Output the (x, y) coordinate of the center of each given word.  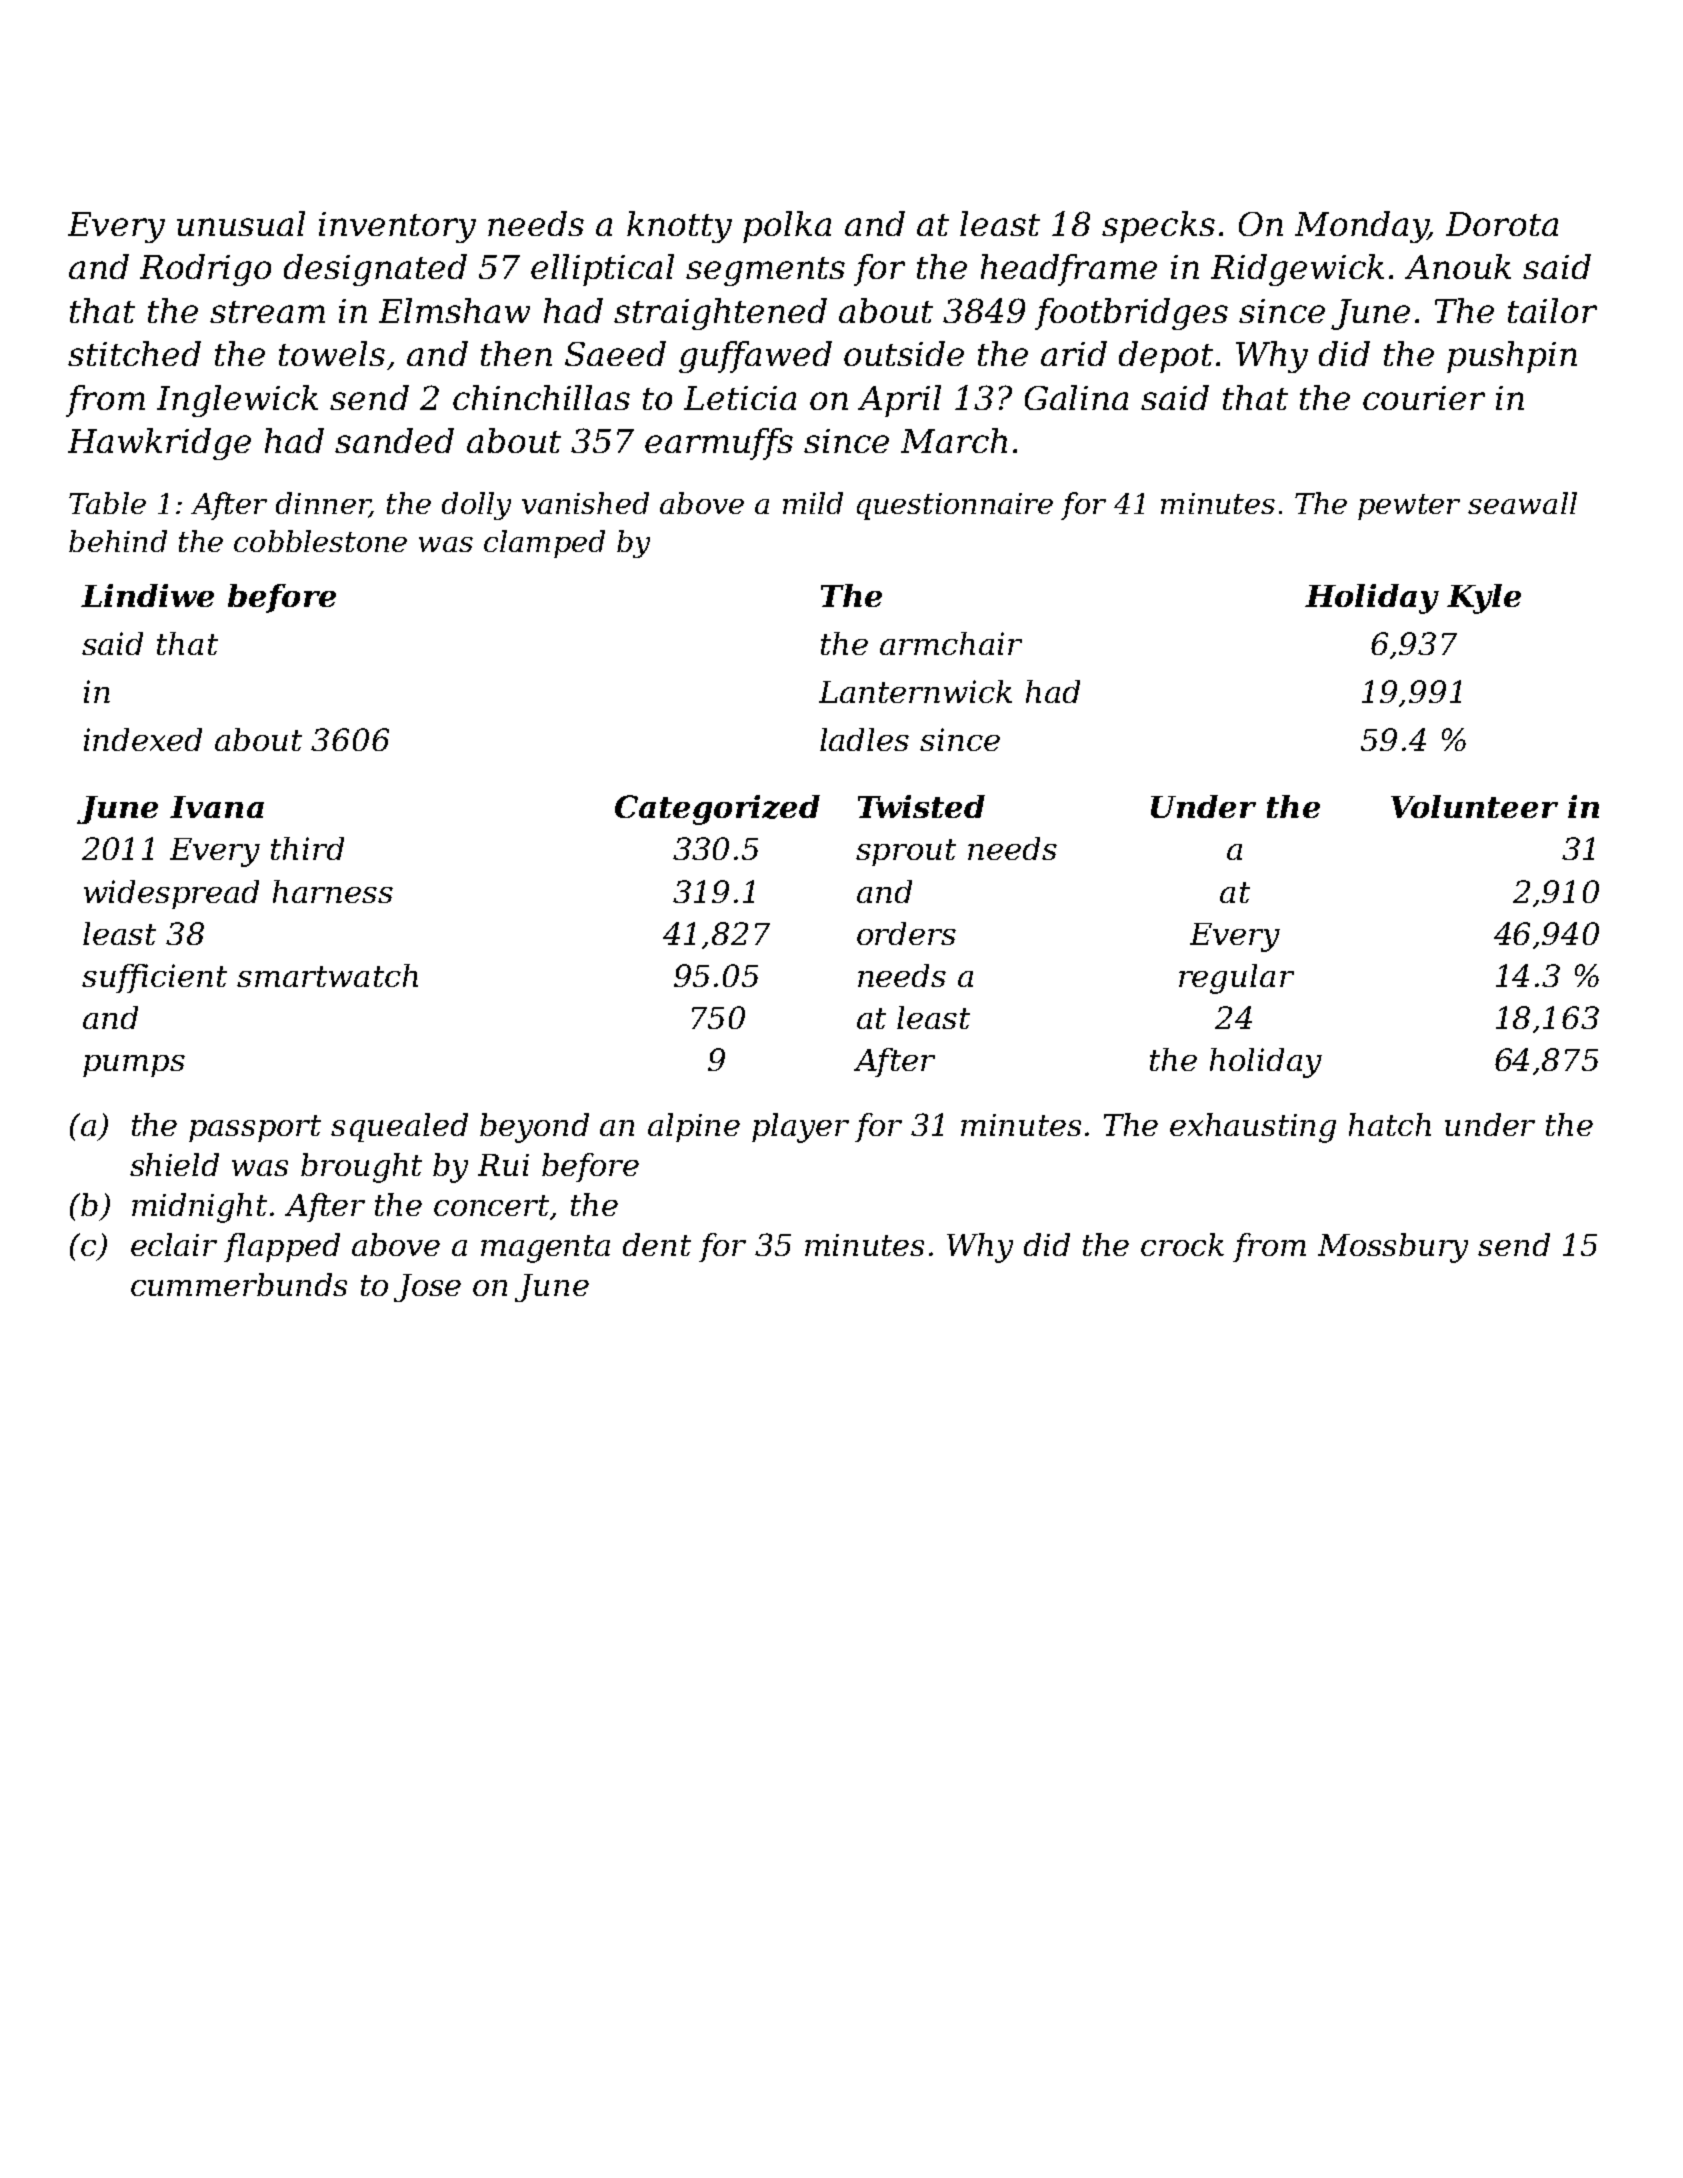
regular (1236, 979)
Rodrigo (205, 270)
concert (491, 1205)
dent (657, 1244)
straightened (720, 314)
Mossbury (1393, 1248)
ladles (864, 739)
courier (1424, 398)
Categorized (717, 810)
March (954, 440)
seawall (1522, 503)
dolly (476, 506)
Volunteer (1474, 806)
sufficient (154, 978)
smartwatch (327, 975)
